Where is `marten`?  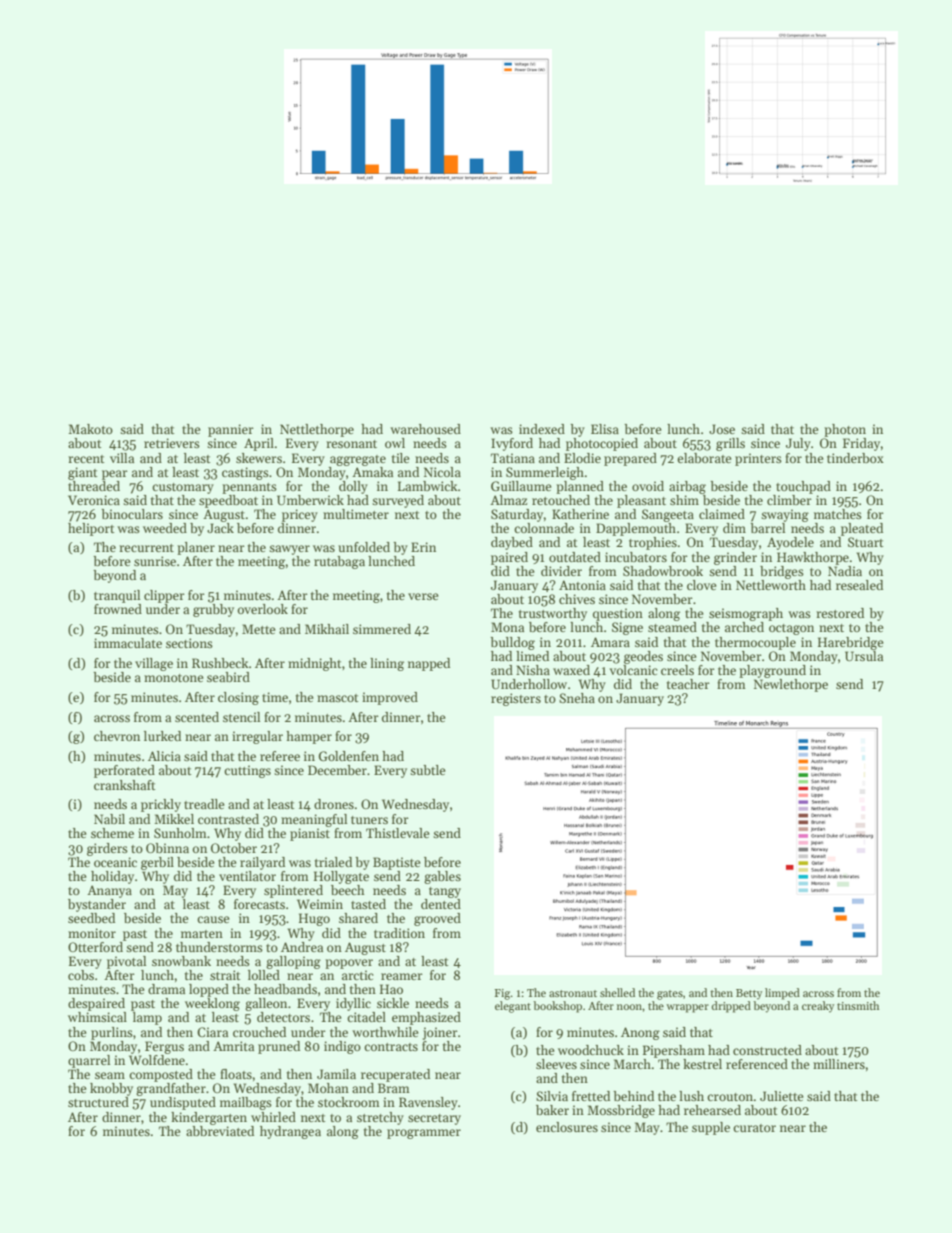 marten is located at coordinates (202, 934).
